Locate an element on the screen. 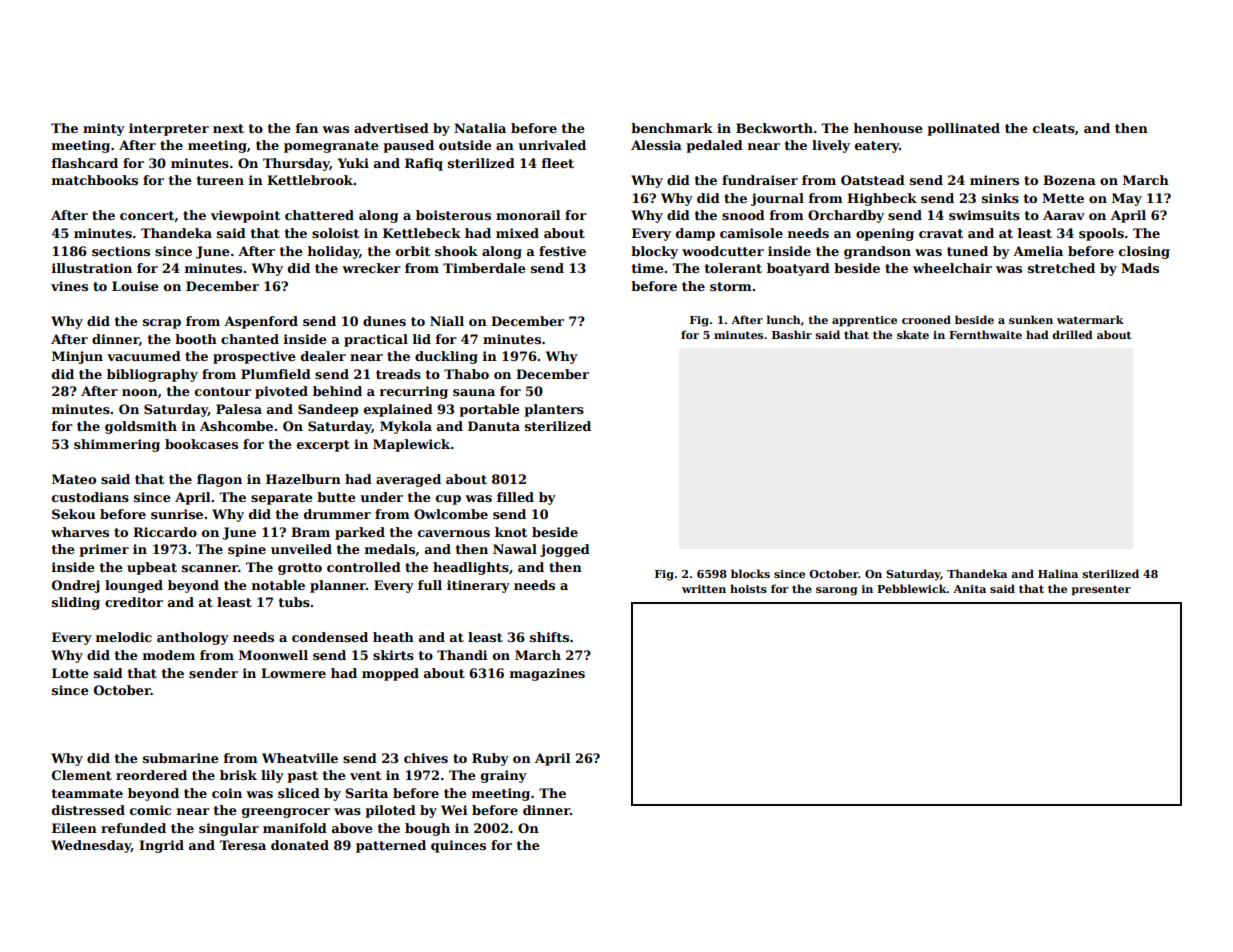 The width and height of the screenshot is (1233, 952). Fernthwaite is located at coordinates (985, 334).
